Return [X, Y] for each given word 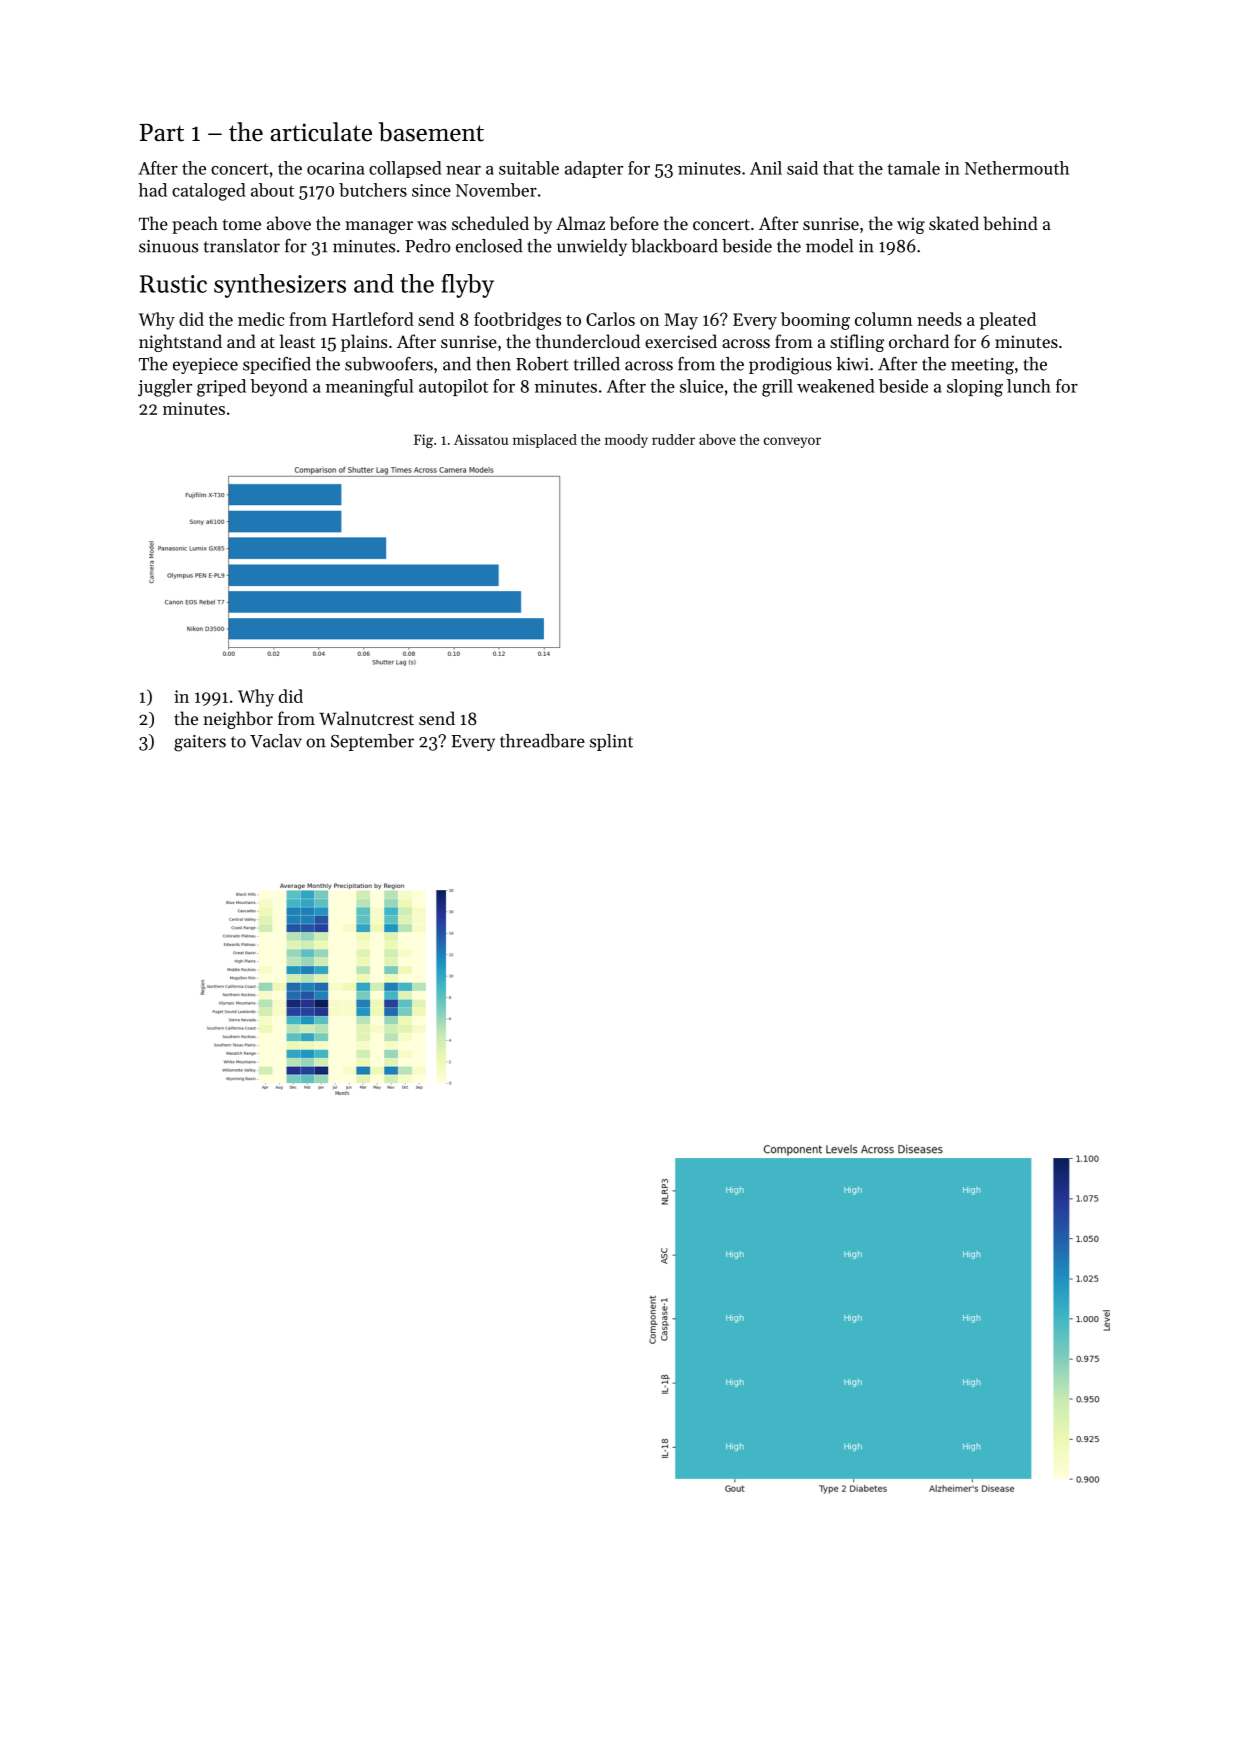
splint [611, 742]
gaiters [200, 743]
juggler [165, 388]
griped [221, 388]
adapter [594, 169]
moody [626, 441]
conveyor [792, 442]
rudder [673, 439]
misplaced [545, 441]
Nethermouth [1017, 168]
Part [162, 133]
